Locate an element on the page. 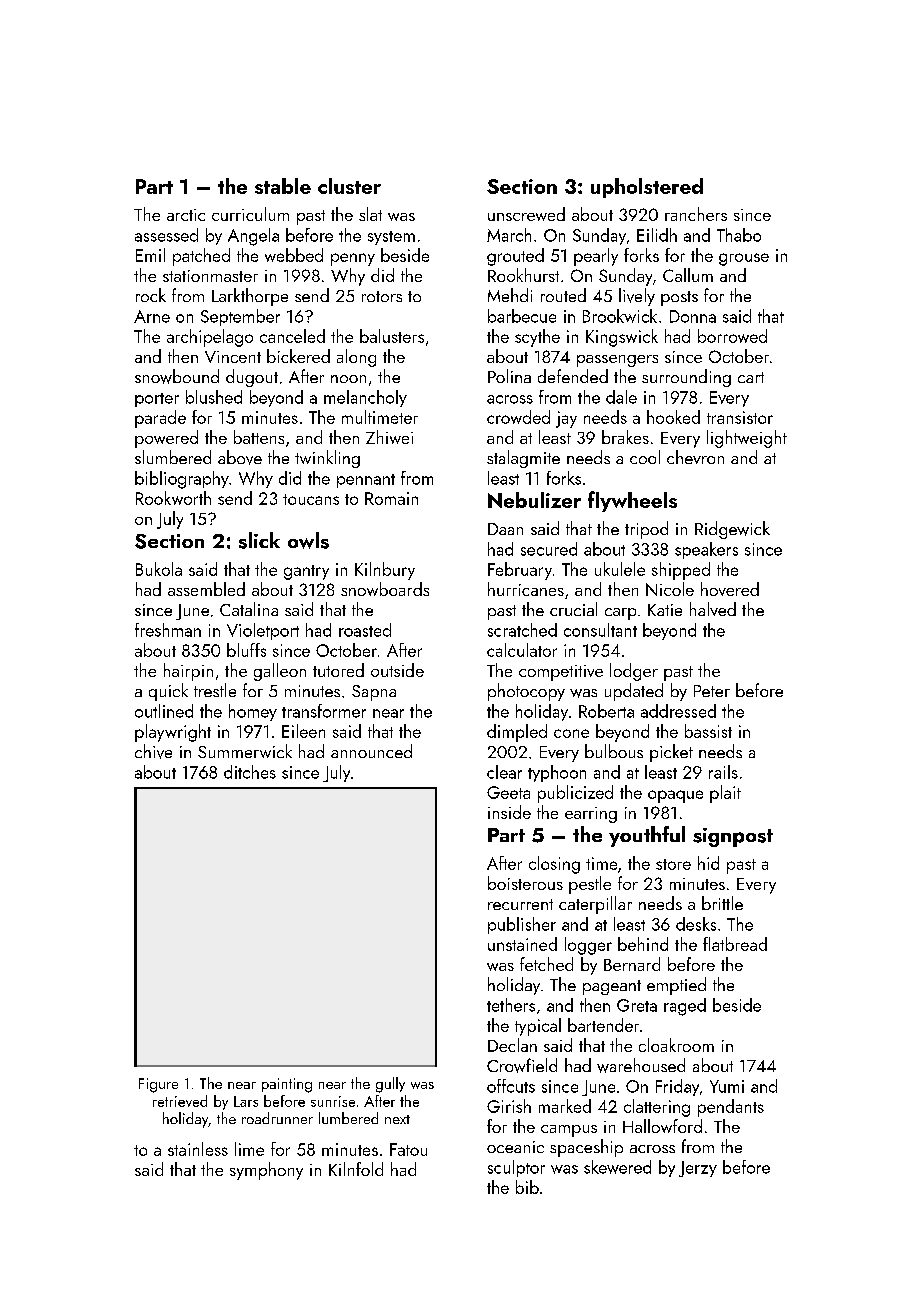  earring is located at coordinates (591, 815).
